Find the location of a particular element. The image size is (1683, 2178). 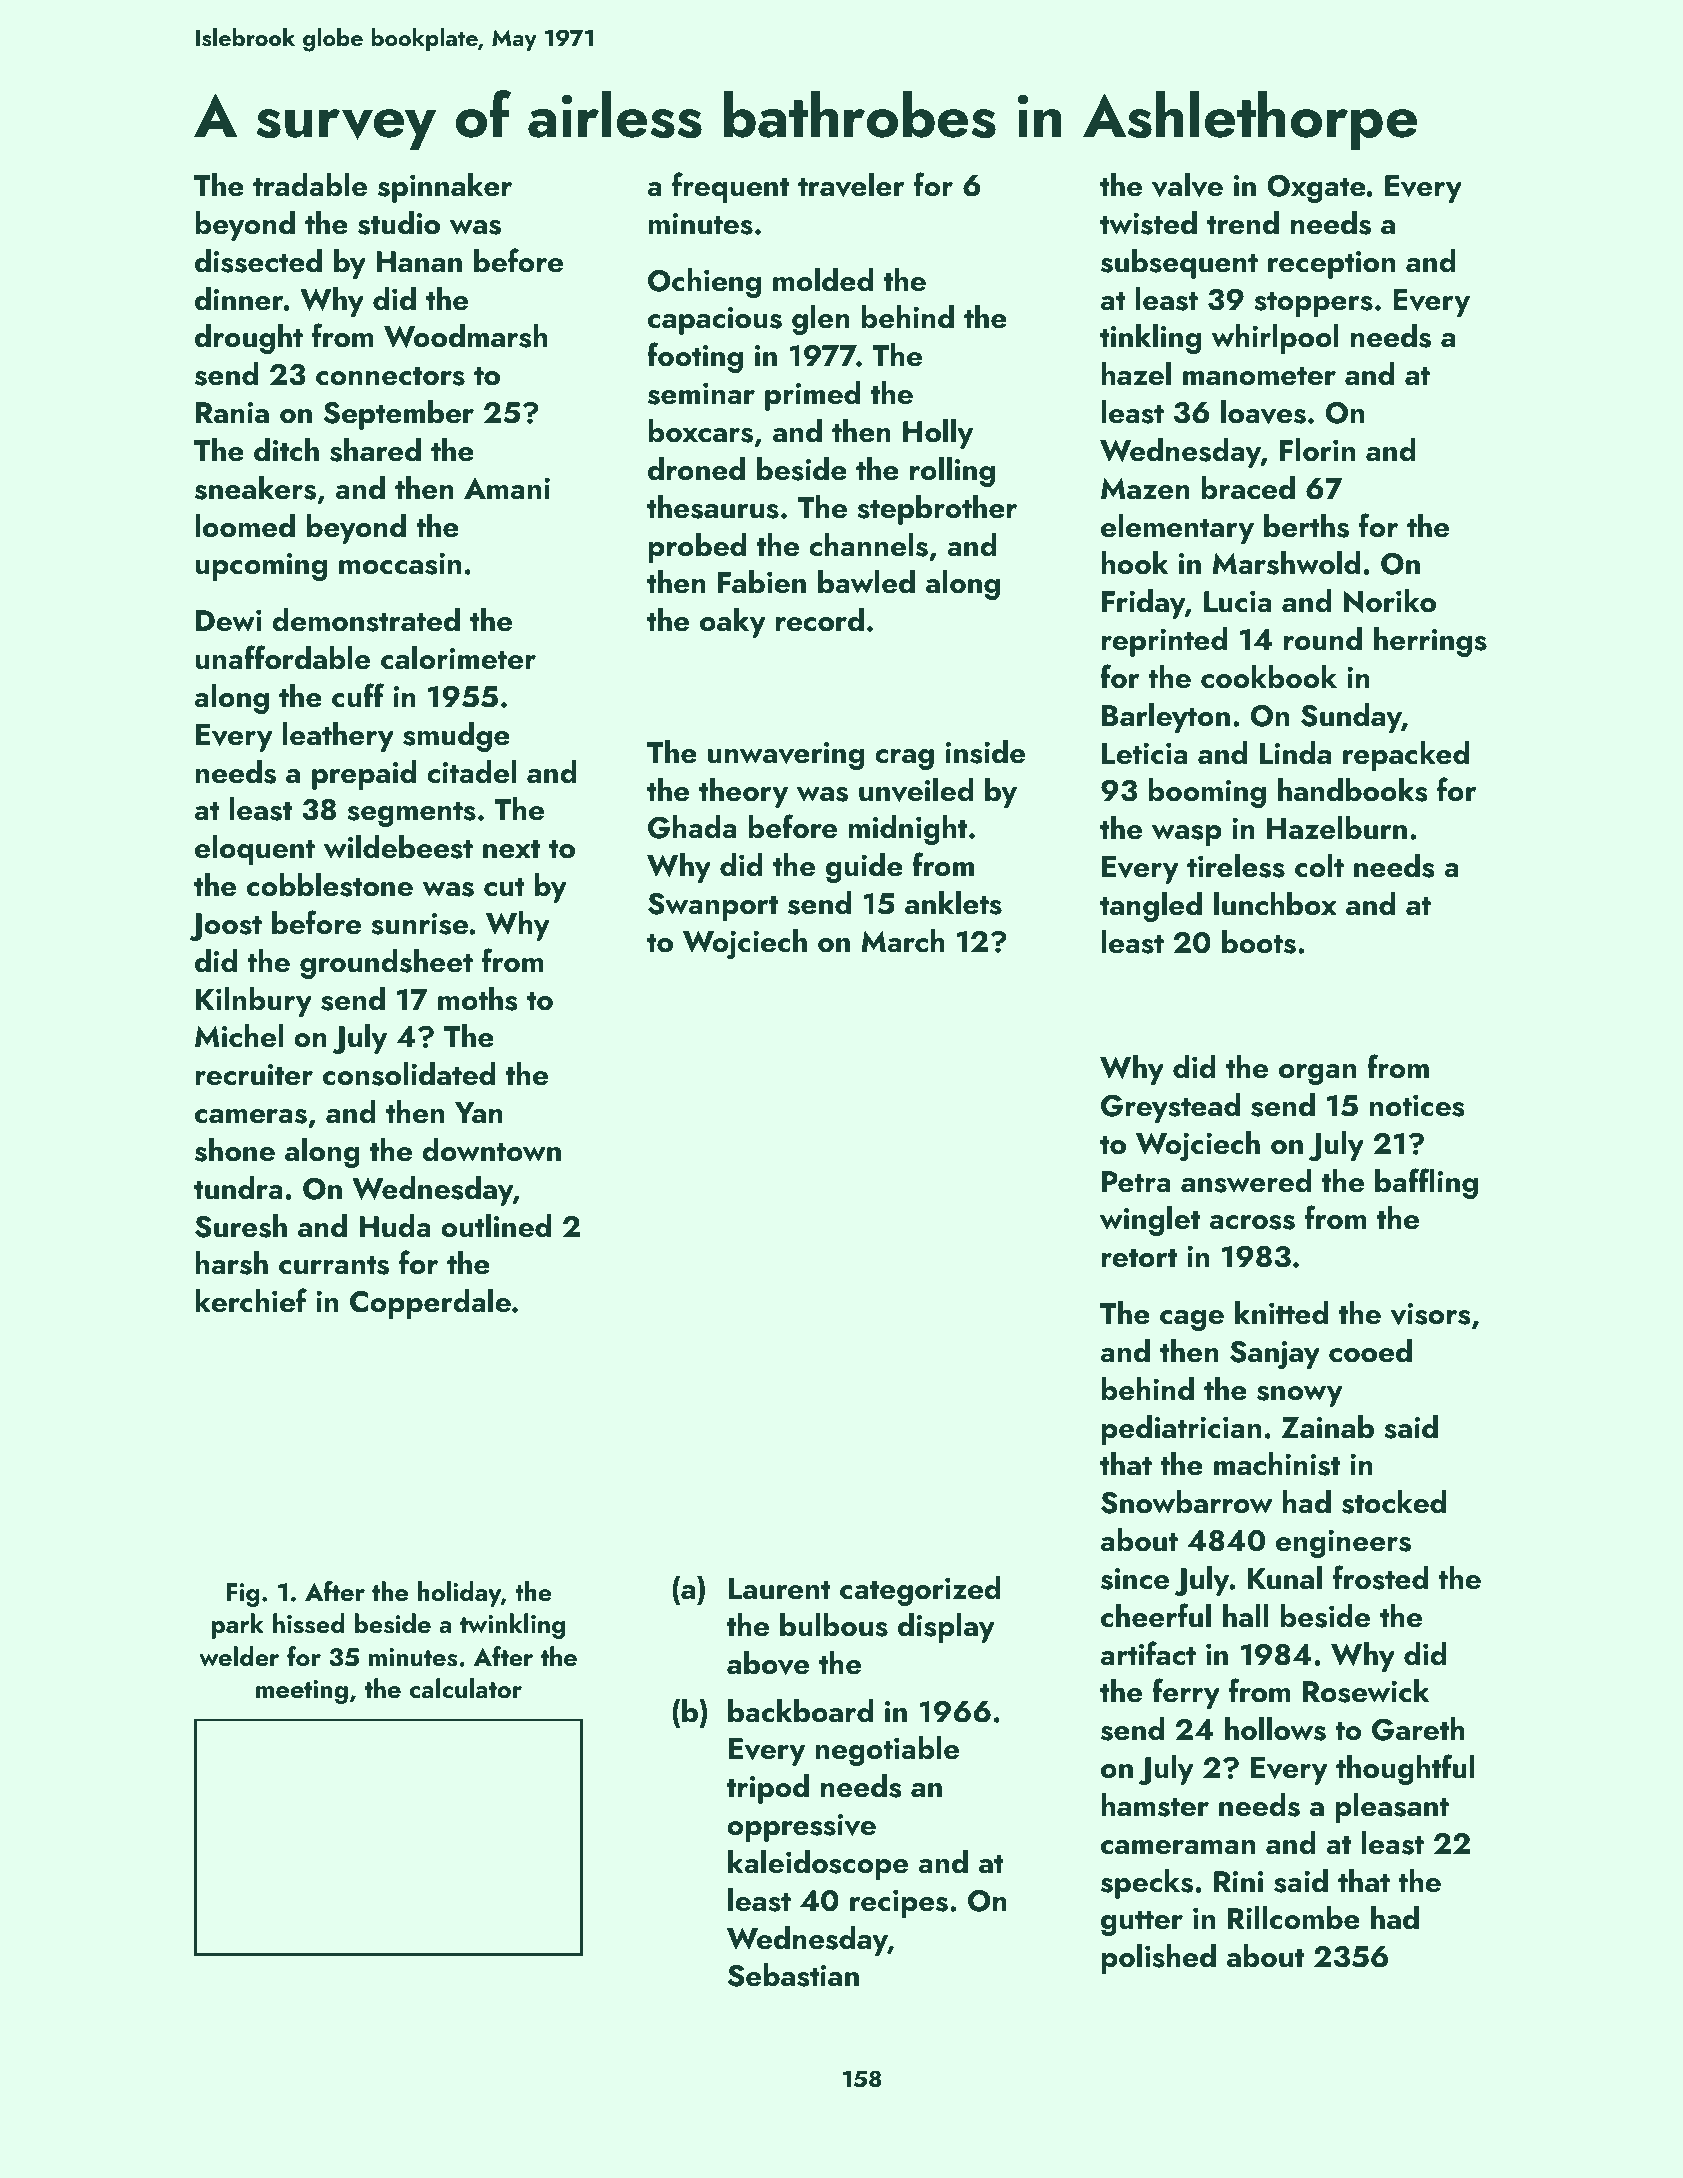

calculator is located at coordinates (466, 1688).
